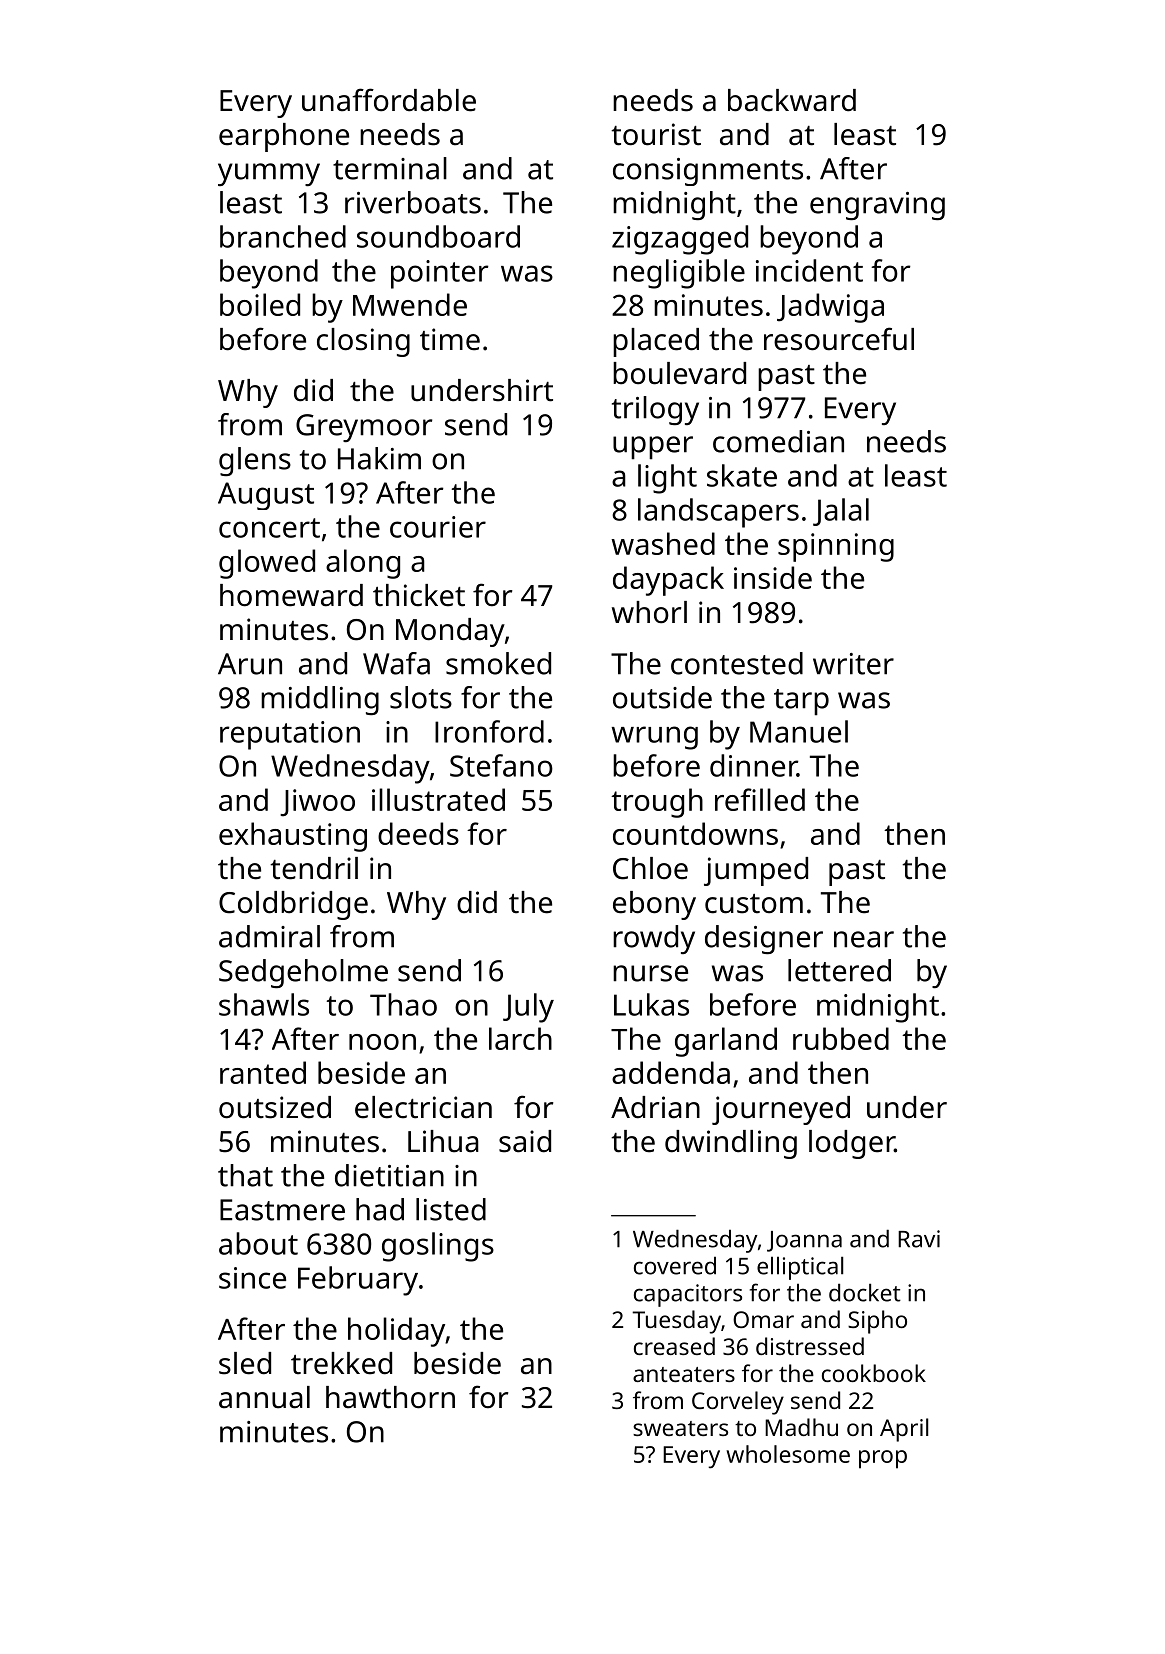 The height and width of the document is (1654, 1165). Describe the element at coordinates (390, 1397) in the document. I see `hawthorn` at that location.
